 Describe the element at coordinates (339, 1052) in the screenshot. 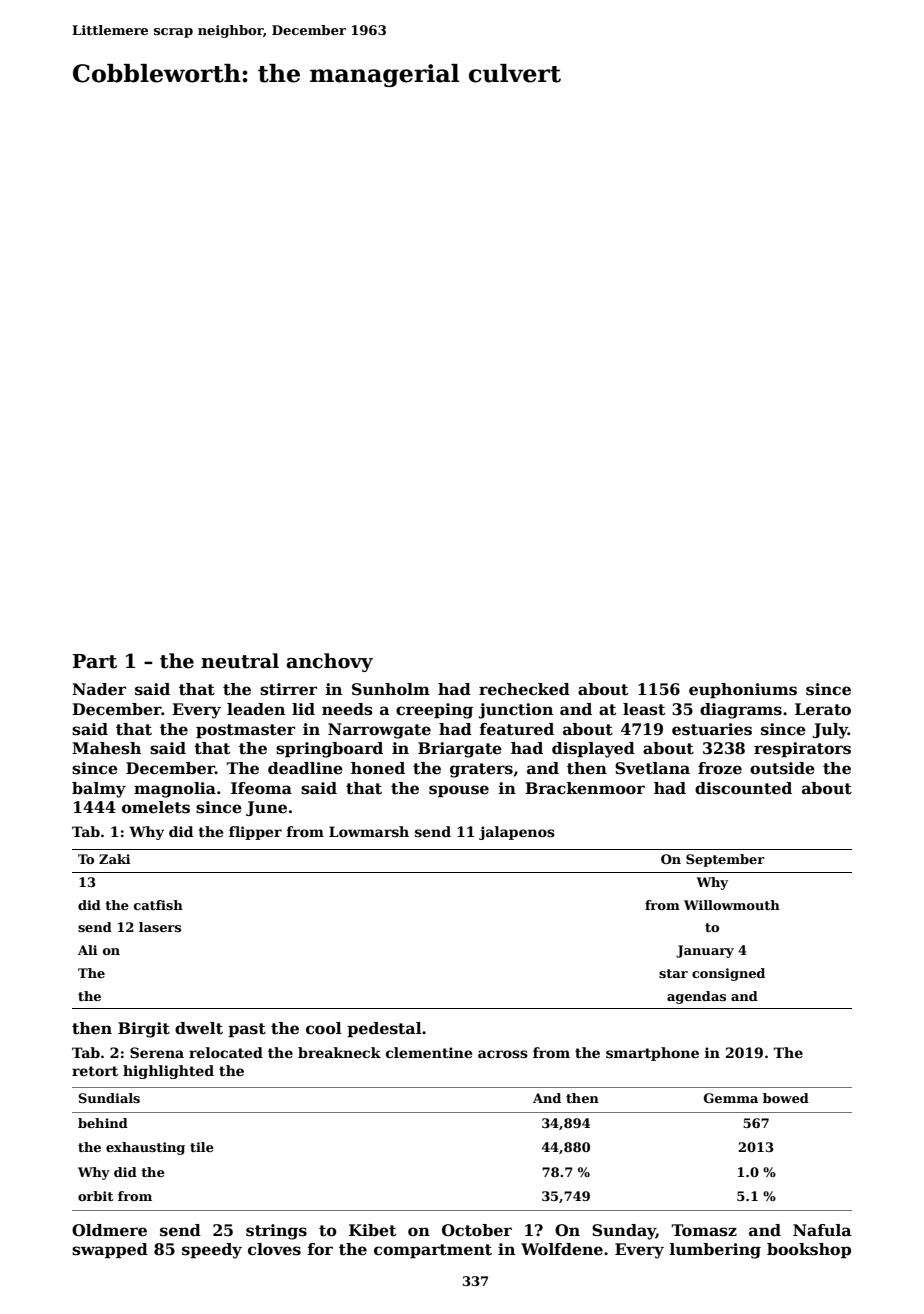

I see `breakneck` at that location.
